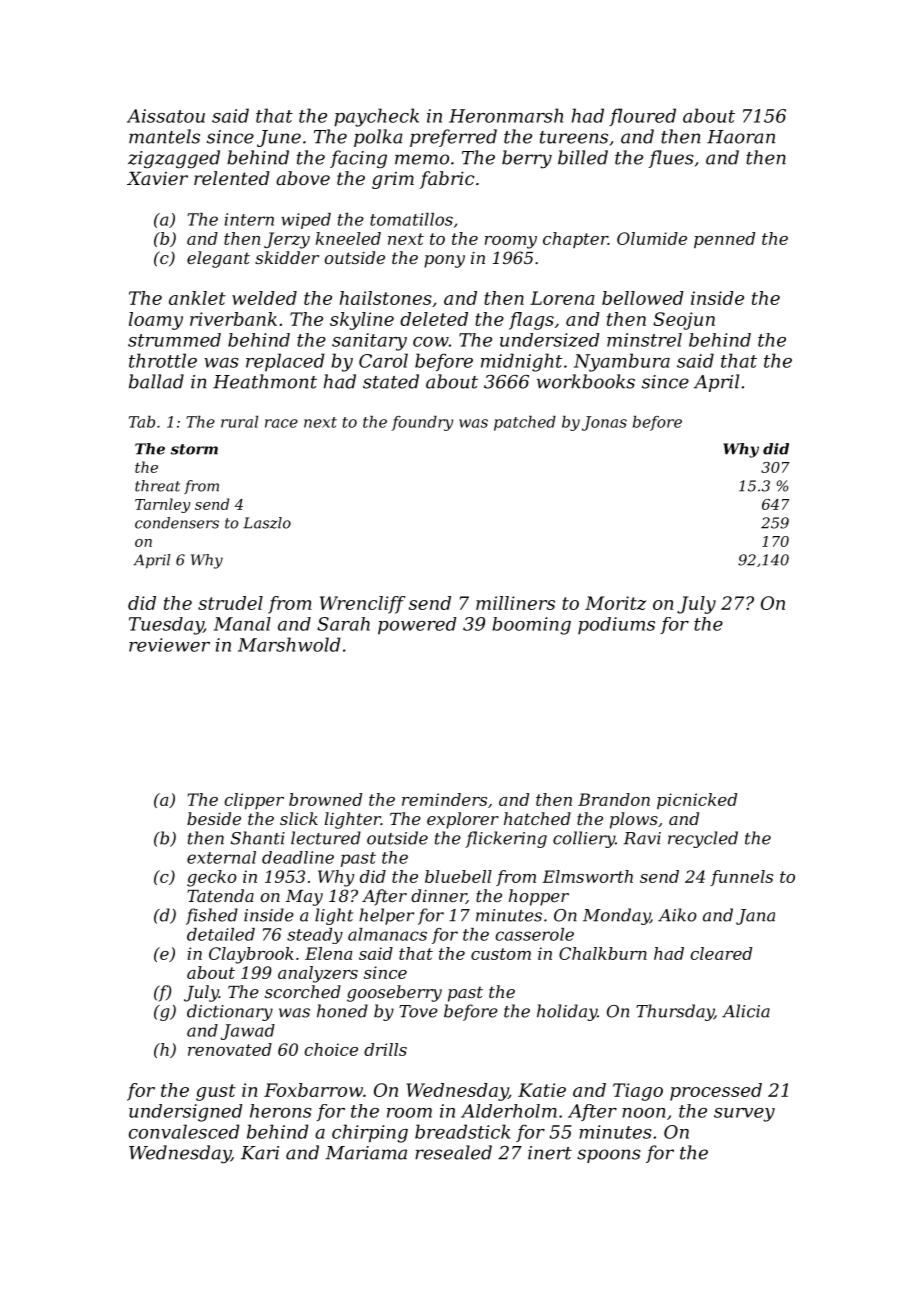 This image has height=1311, width=924. What do you see at coordinates (453, 1152) in the image?
I see `resealed` at bounding box center [453, 1152].
